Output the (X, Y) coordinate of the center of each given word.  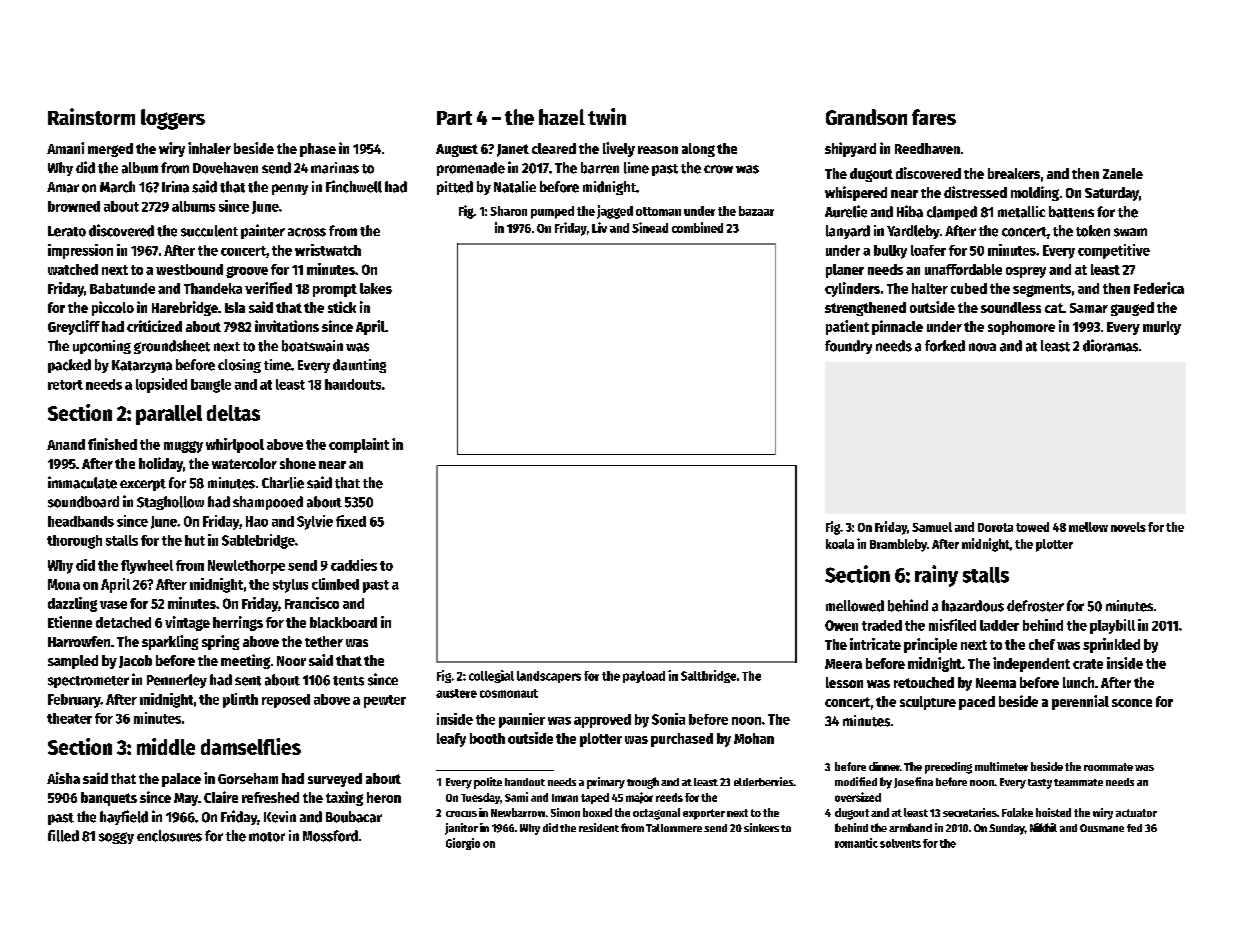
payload (644, 677)
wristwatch (328, 250)
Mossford (330, 836)
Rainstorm (91, 116)
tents (348, 681)
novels (1128, 527)
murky (1162, 328)
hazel (562, 117)
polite (488, 783)
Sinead (650, 227)
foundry (848, 347)
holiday (161, 464)
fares (934, 117)
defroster (1035, 606)
